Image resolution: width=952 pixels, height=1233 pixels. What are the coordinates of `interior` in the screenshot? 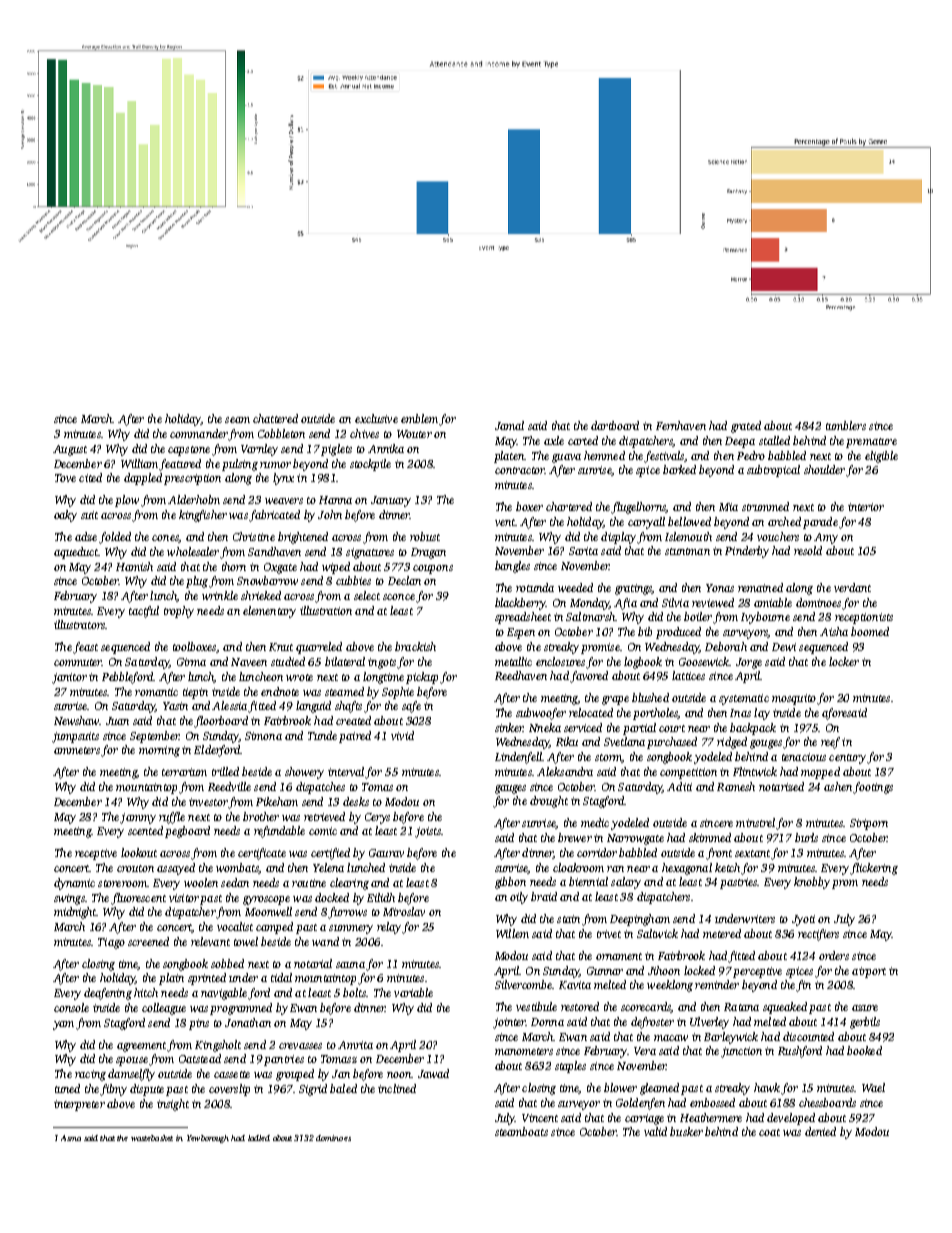 It's located at (866, 507).
